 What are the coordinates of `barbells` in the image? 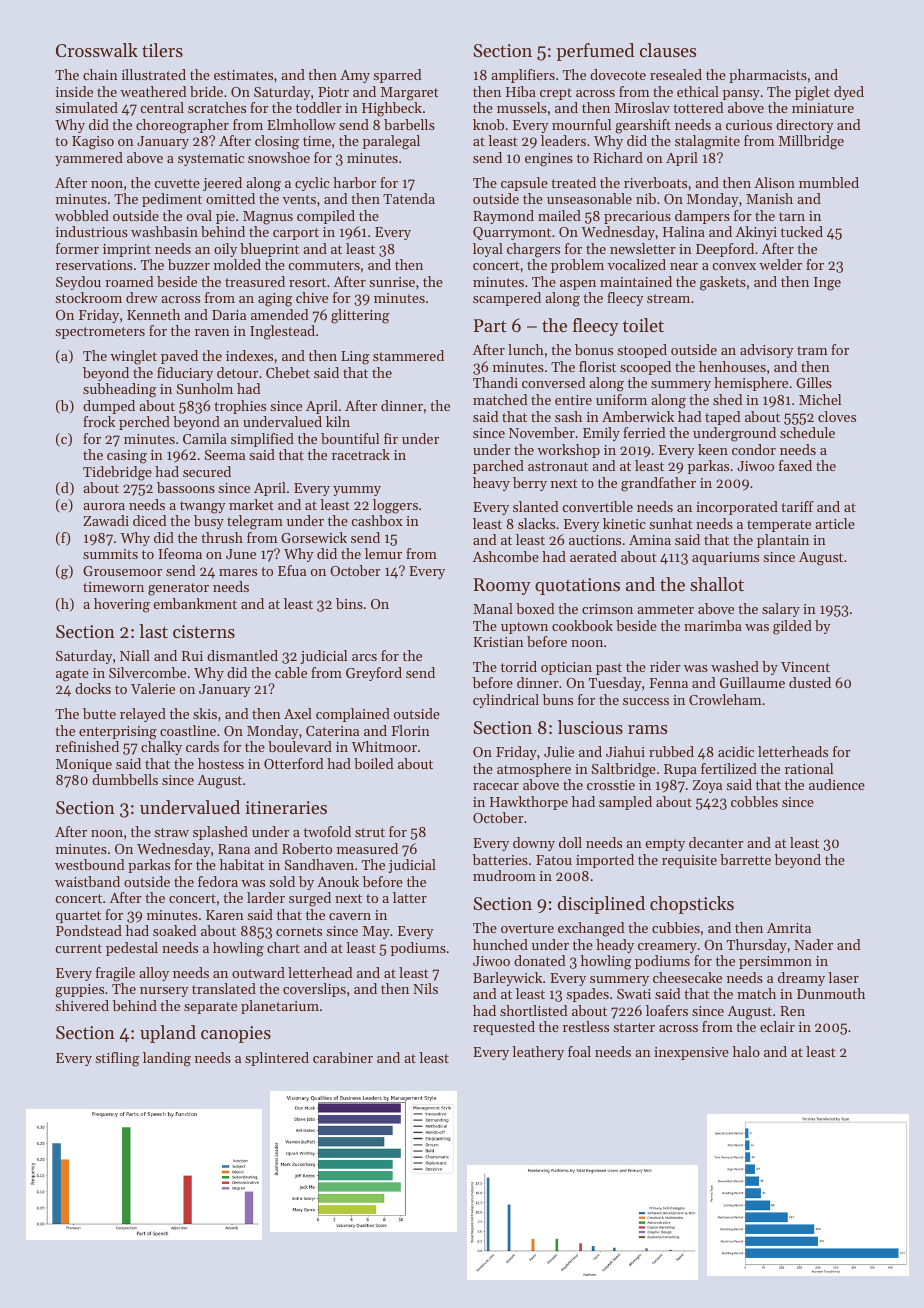 It's located at (409, 124).
